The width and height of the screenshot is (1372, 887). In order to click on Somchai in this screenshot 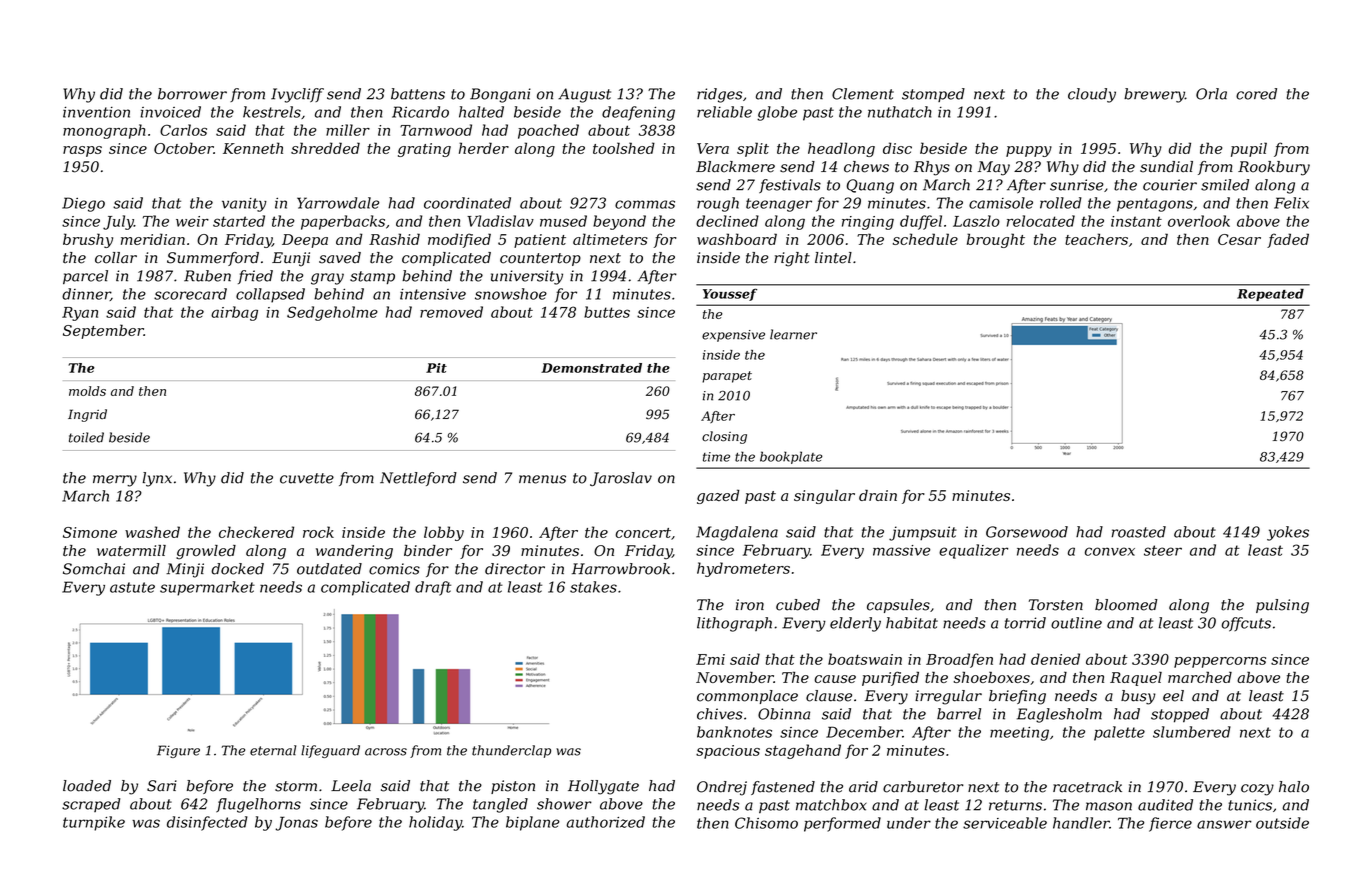, I will do `click(94, 569)`.
